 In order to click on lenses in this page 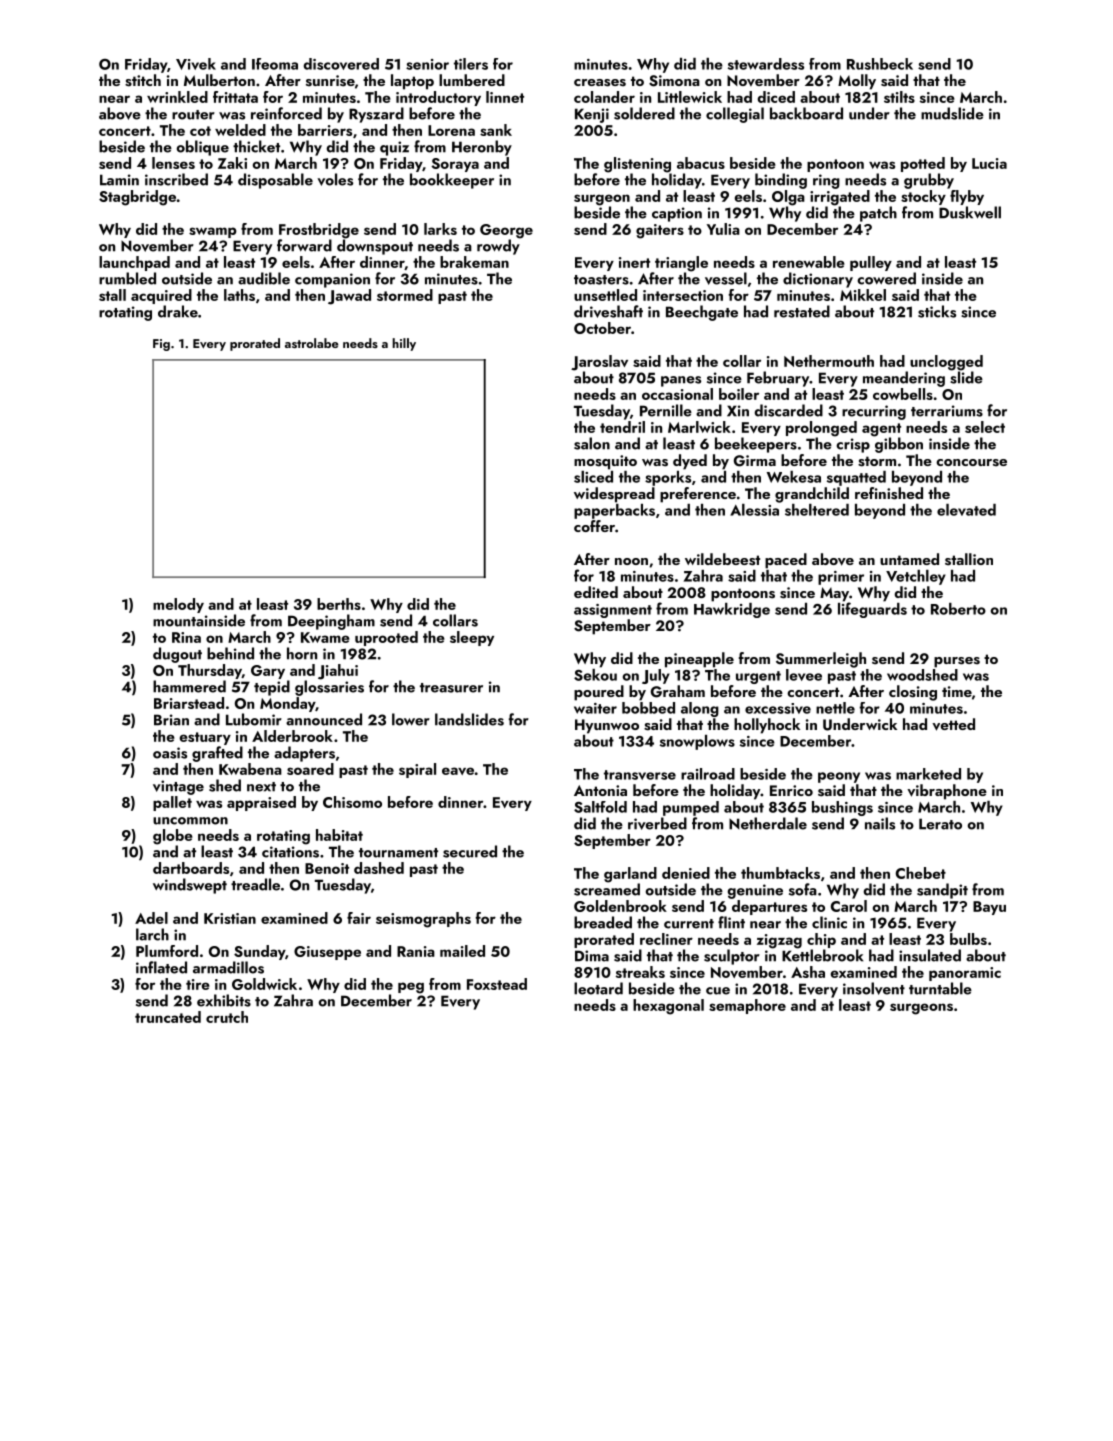, I will do `click(173, 163)`.
